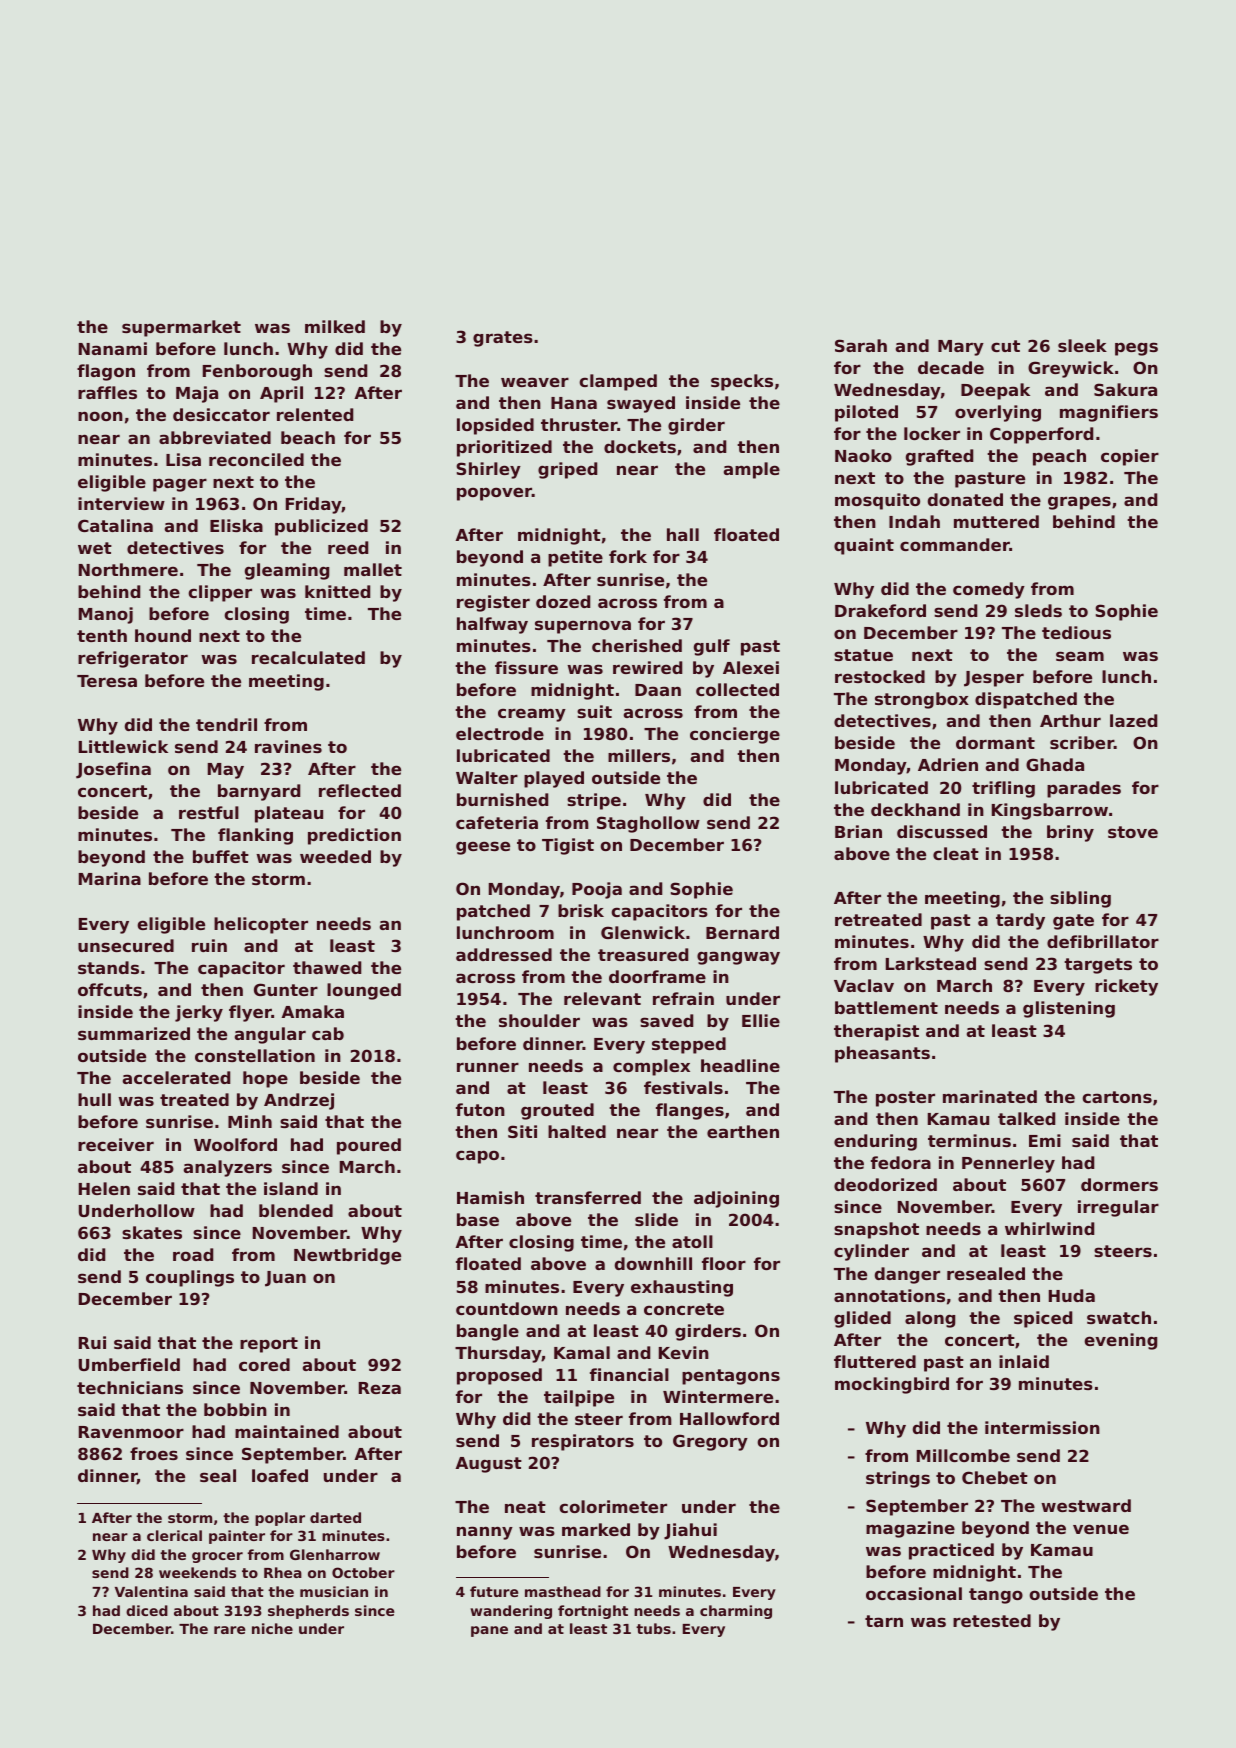  I want to click on ravines, so click(288, 746).
